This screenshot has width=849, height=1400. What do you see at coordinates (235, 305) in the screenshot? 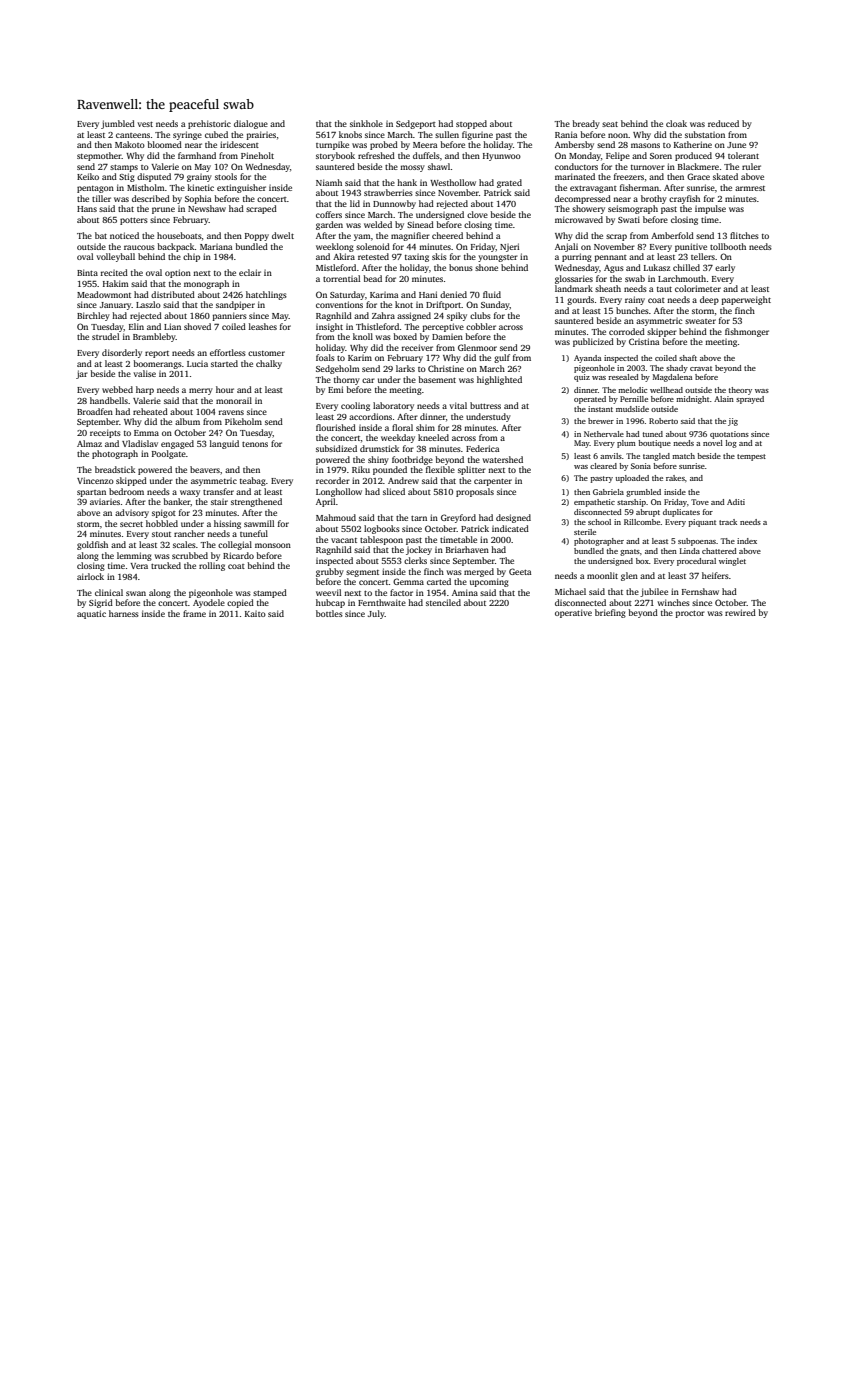
I see `sandpiper` at bounding box center [235, 305].
